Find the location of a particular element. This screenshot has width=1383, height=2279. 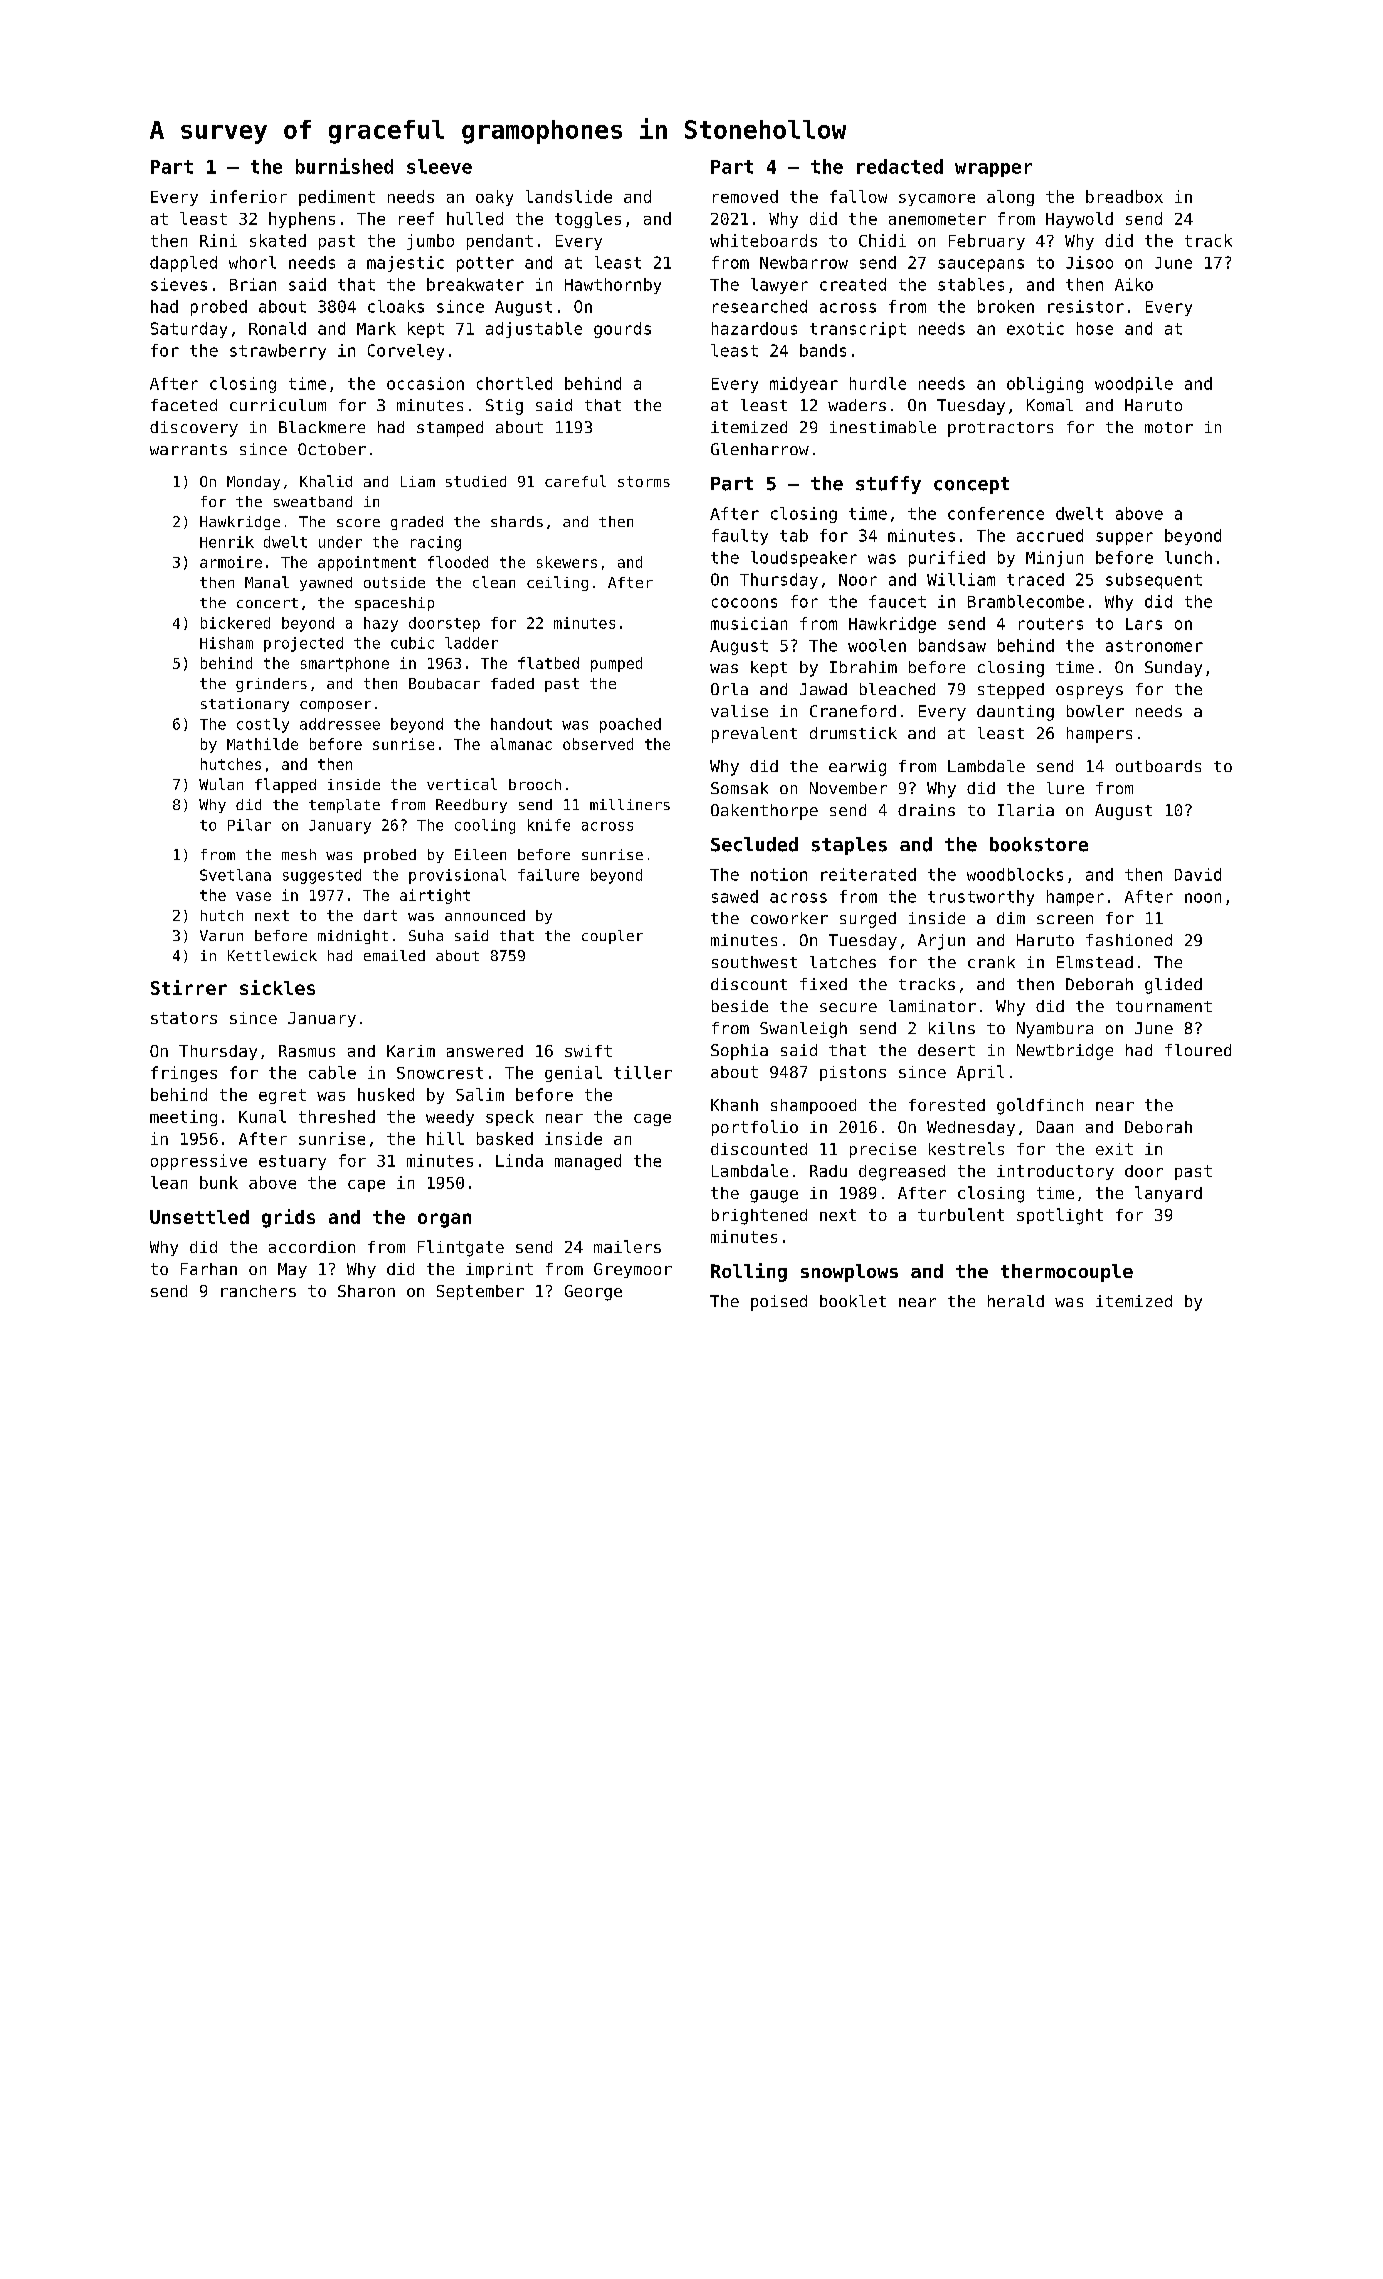

Saturday is located at coordinates (189, 330).
